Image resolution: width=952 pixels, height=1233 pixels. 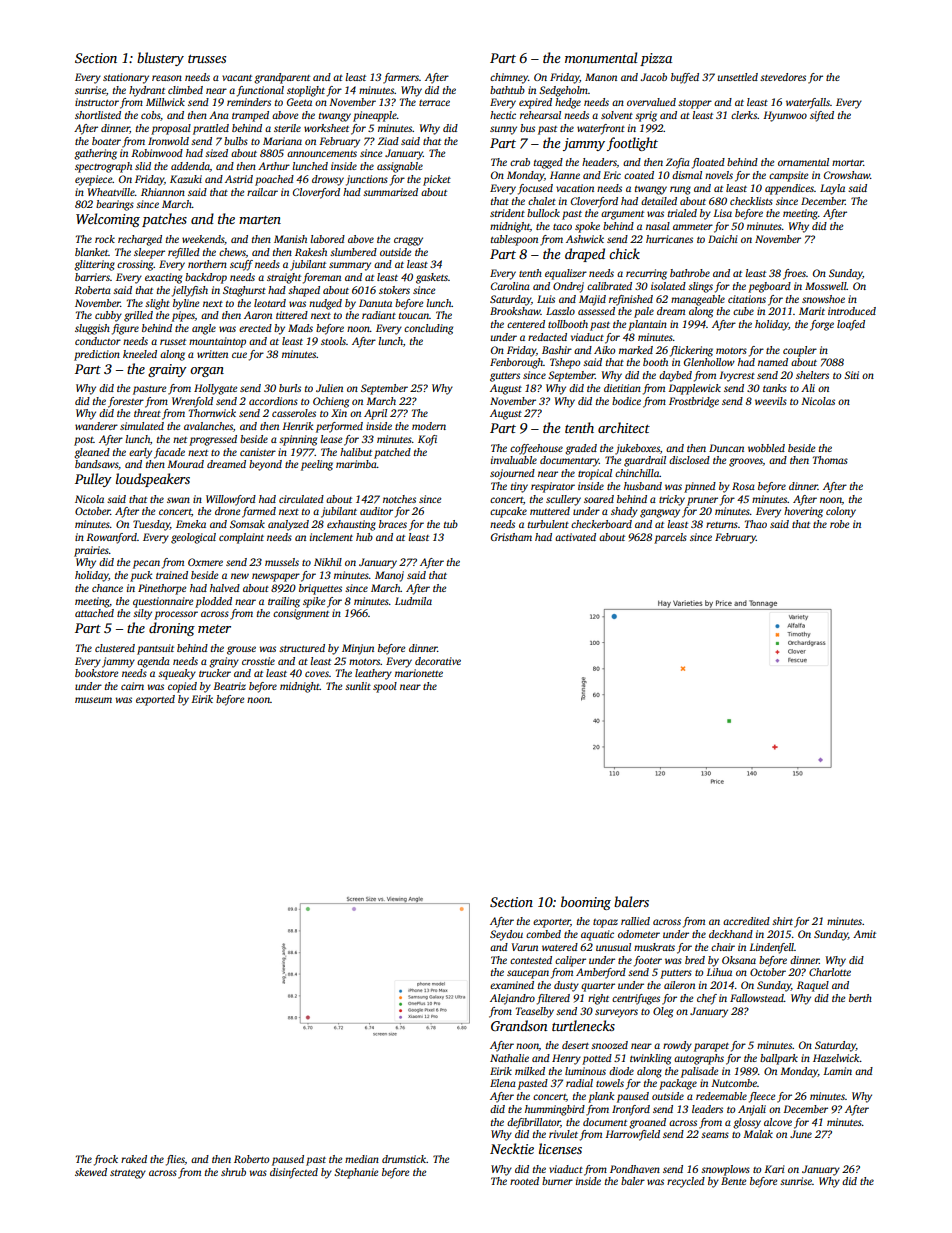 What do you see at coordinates (509, 78) in the document?
I see `chimney` at bounding box center [509, 78].
